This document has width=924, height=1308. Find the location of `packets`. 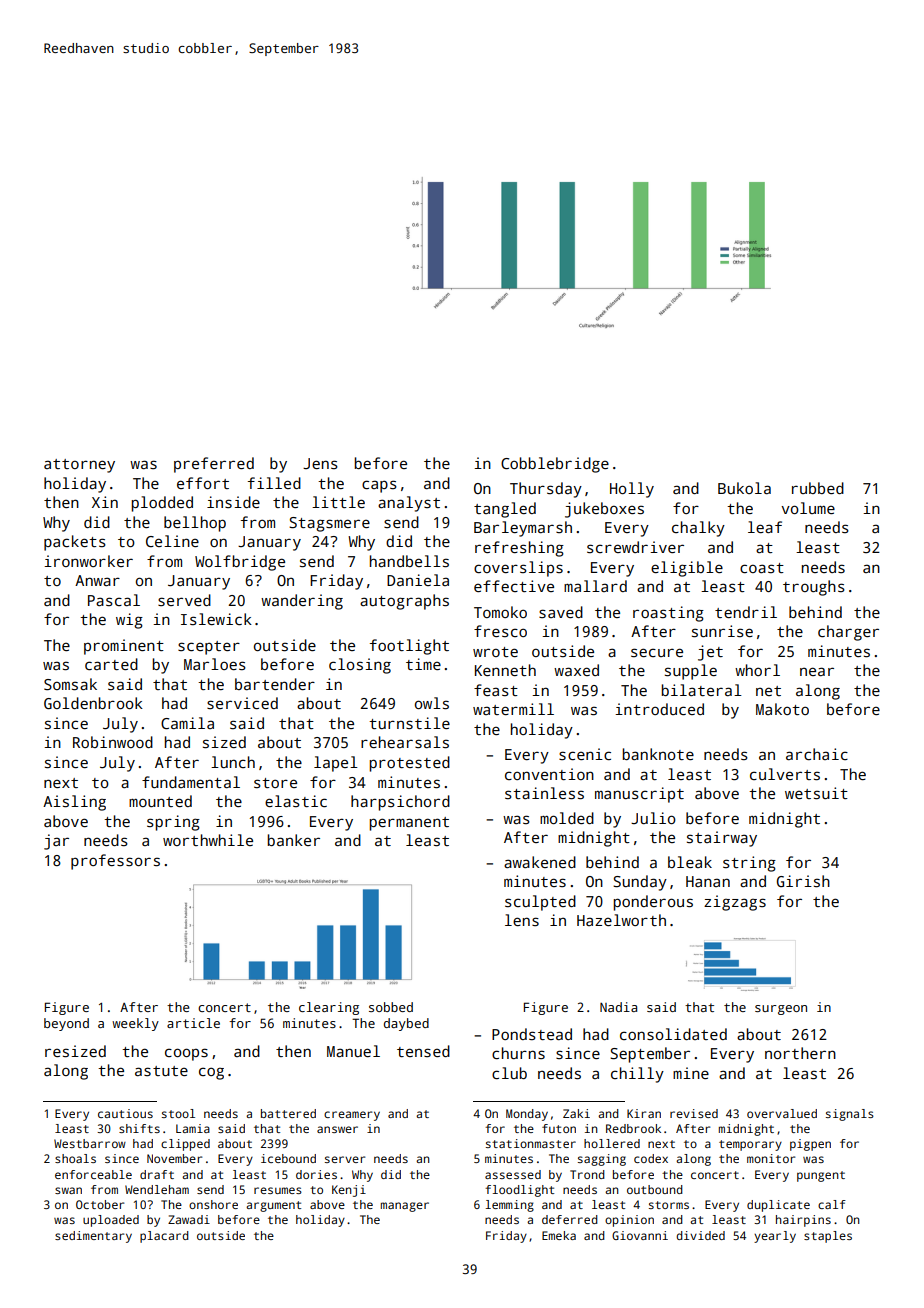

packets is located at coordinates (75, 543).
